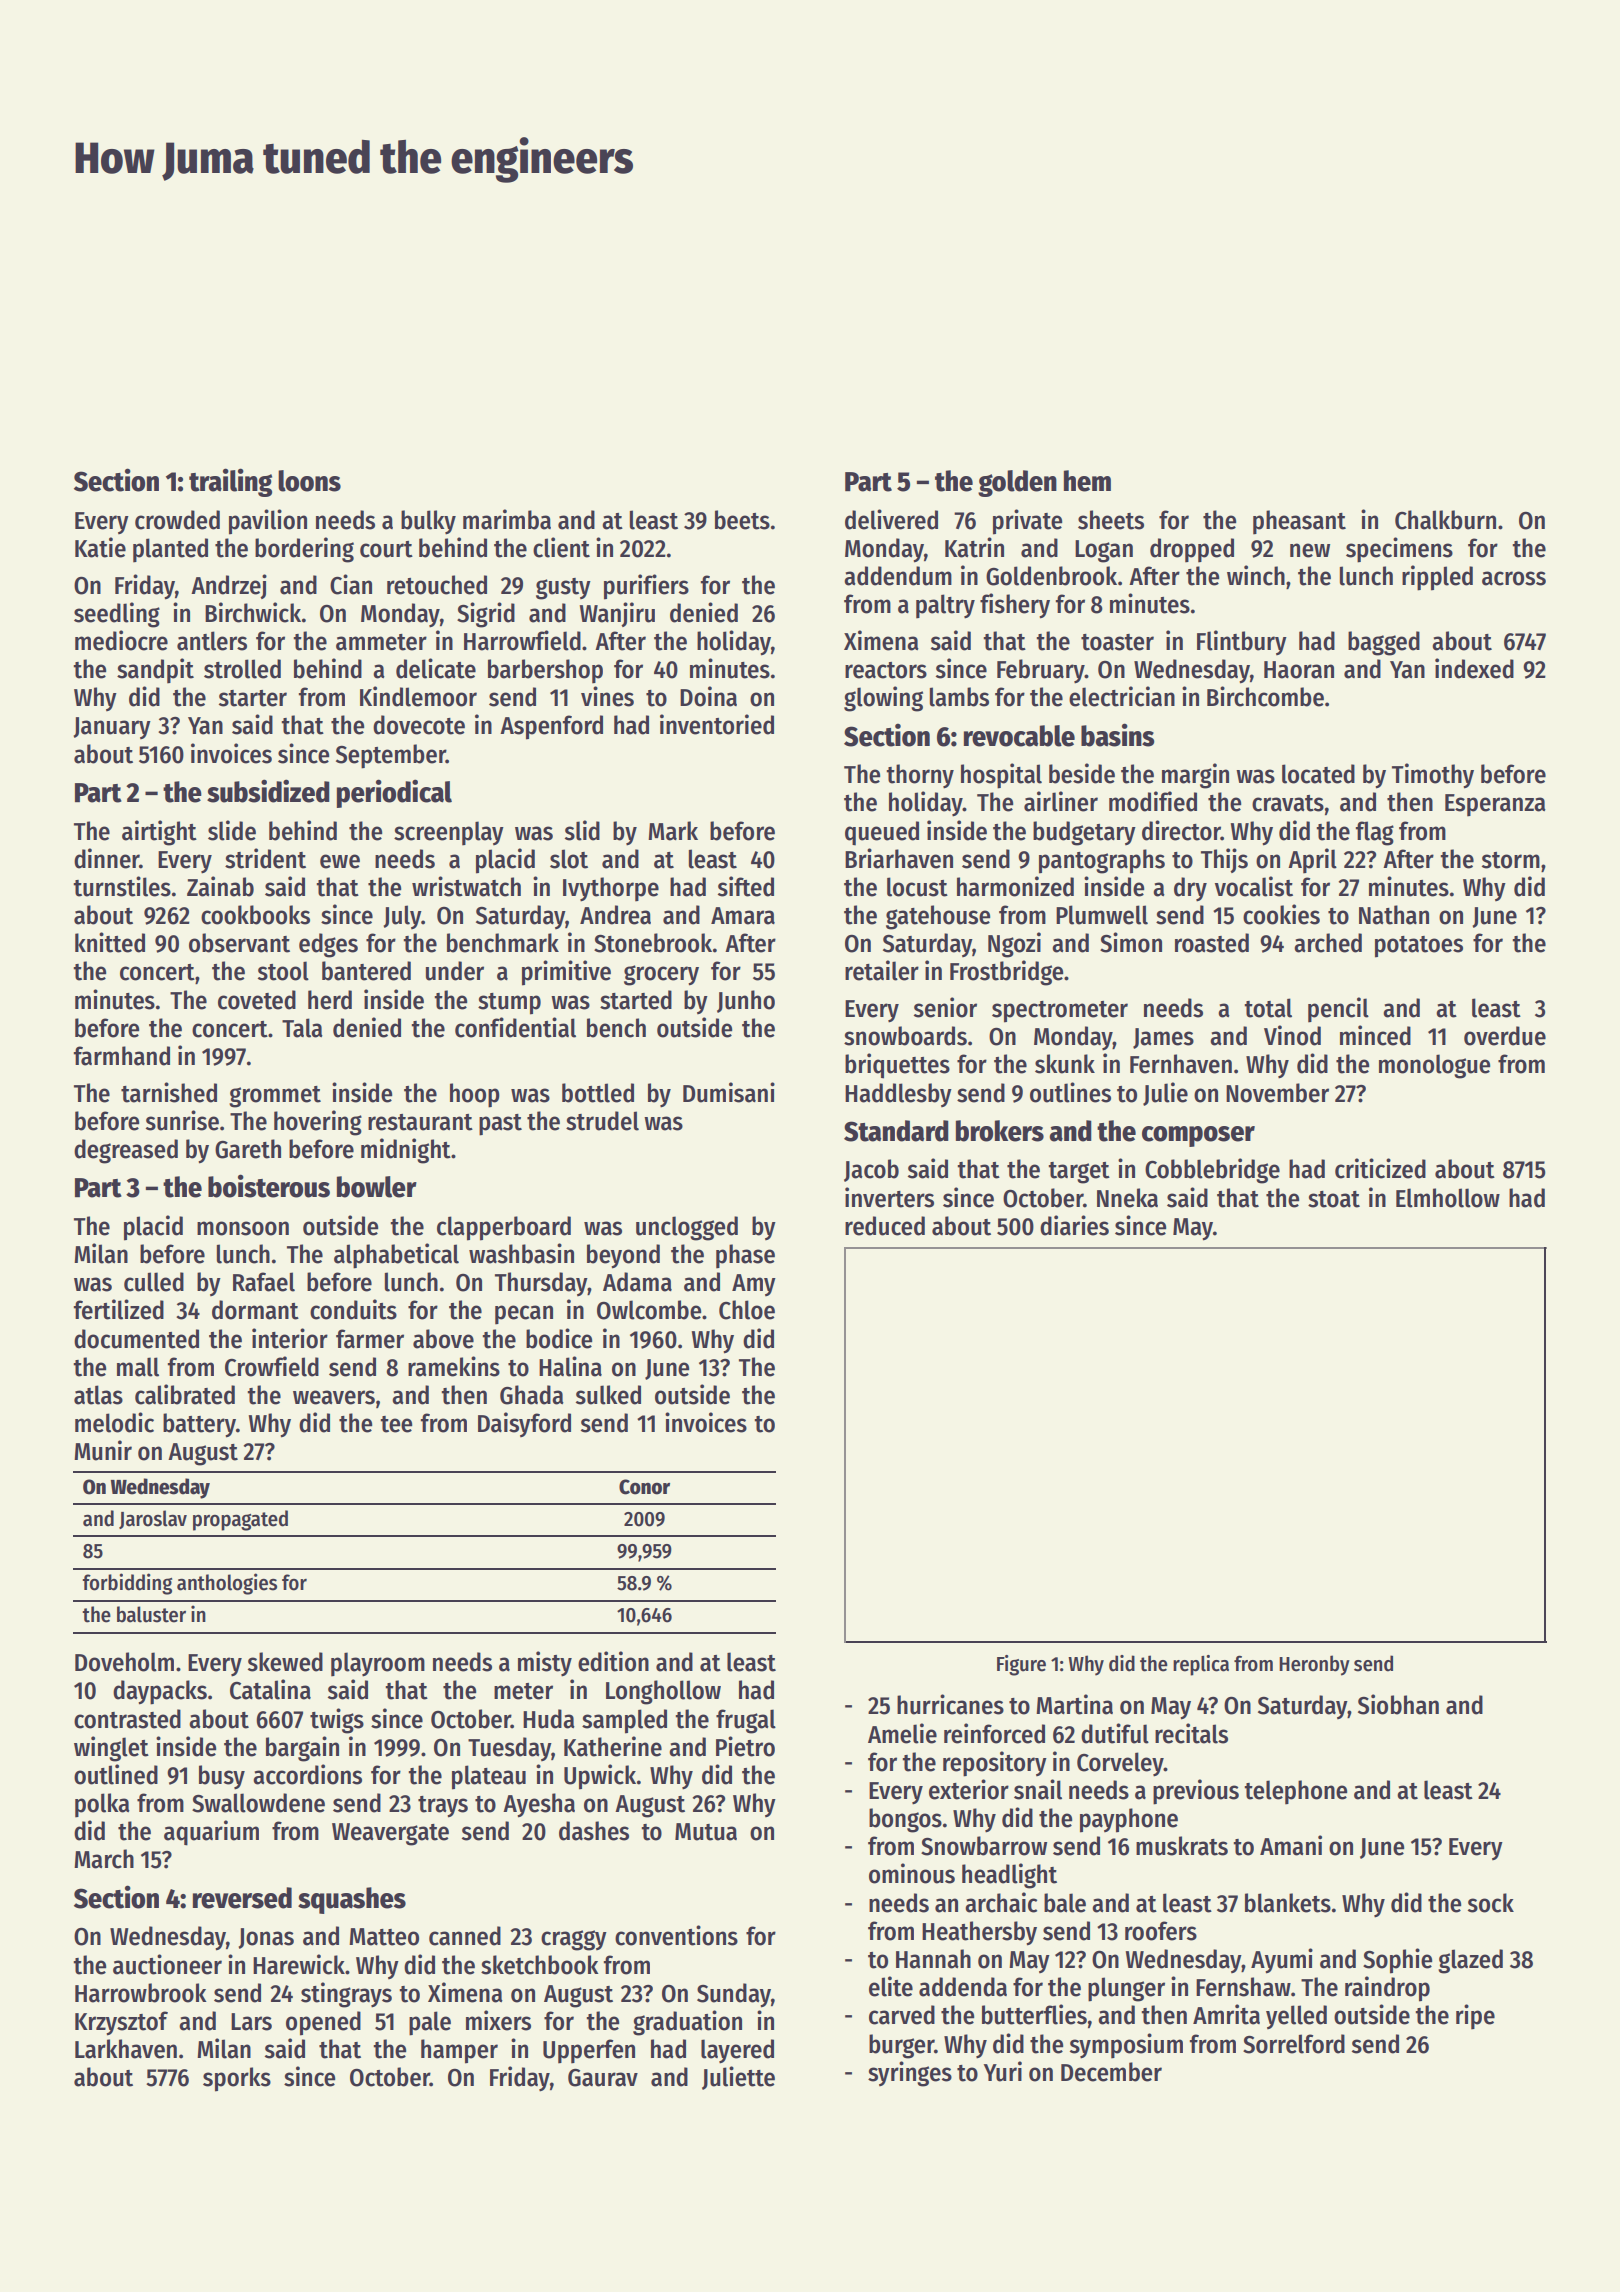 This page has height=2292, width=1620. What do you see at coordinates (1448, 1198) in the page?
I see `Elmhollow` at bounding box center [1448, 1198].
